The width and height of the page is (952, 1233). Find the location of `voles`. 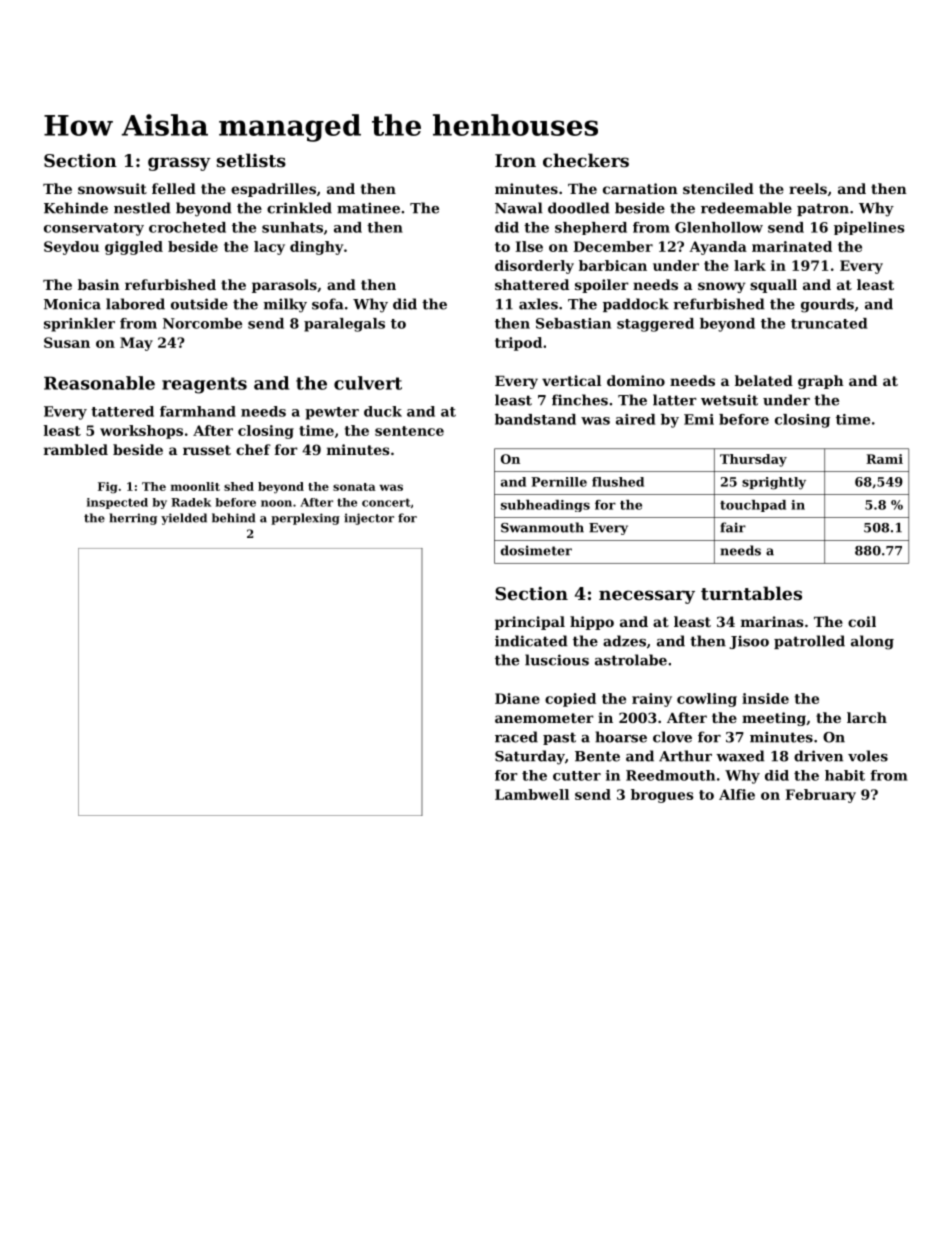

voles is located at coordinates (868, 756).
